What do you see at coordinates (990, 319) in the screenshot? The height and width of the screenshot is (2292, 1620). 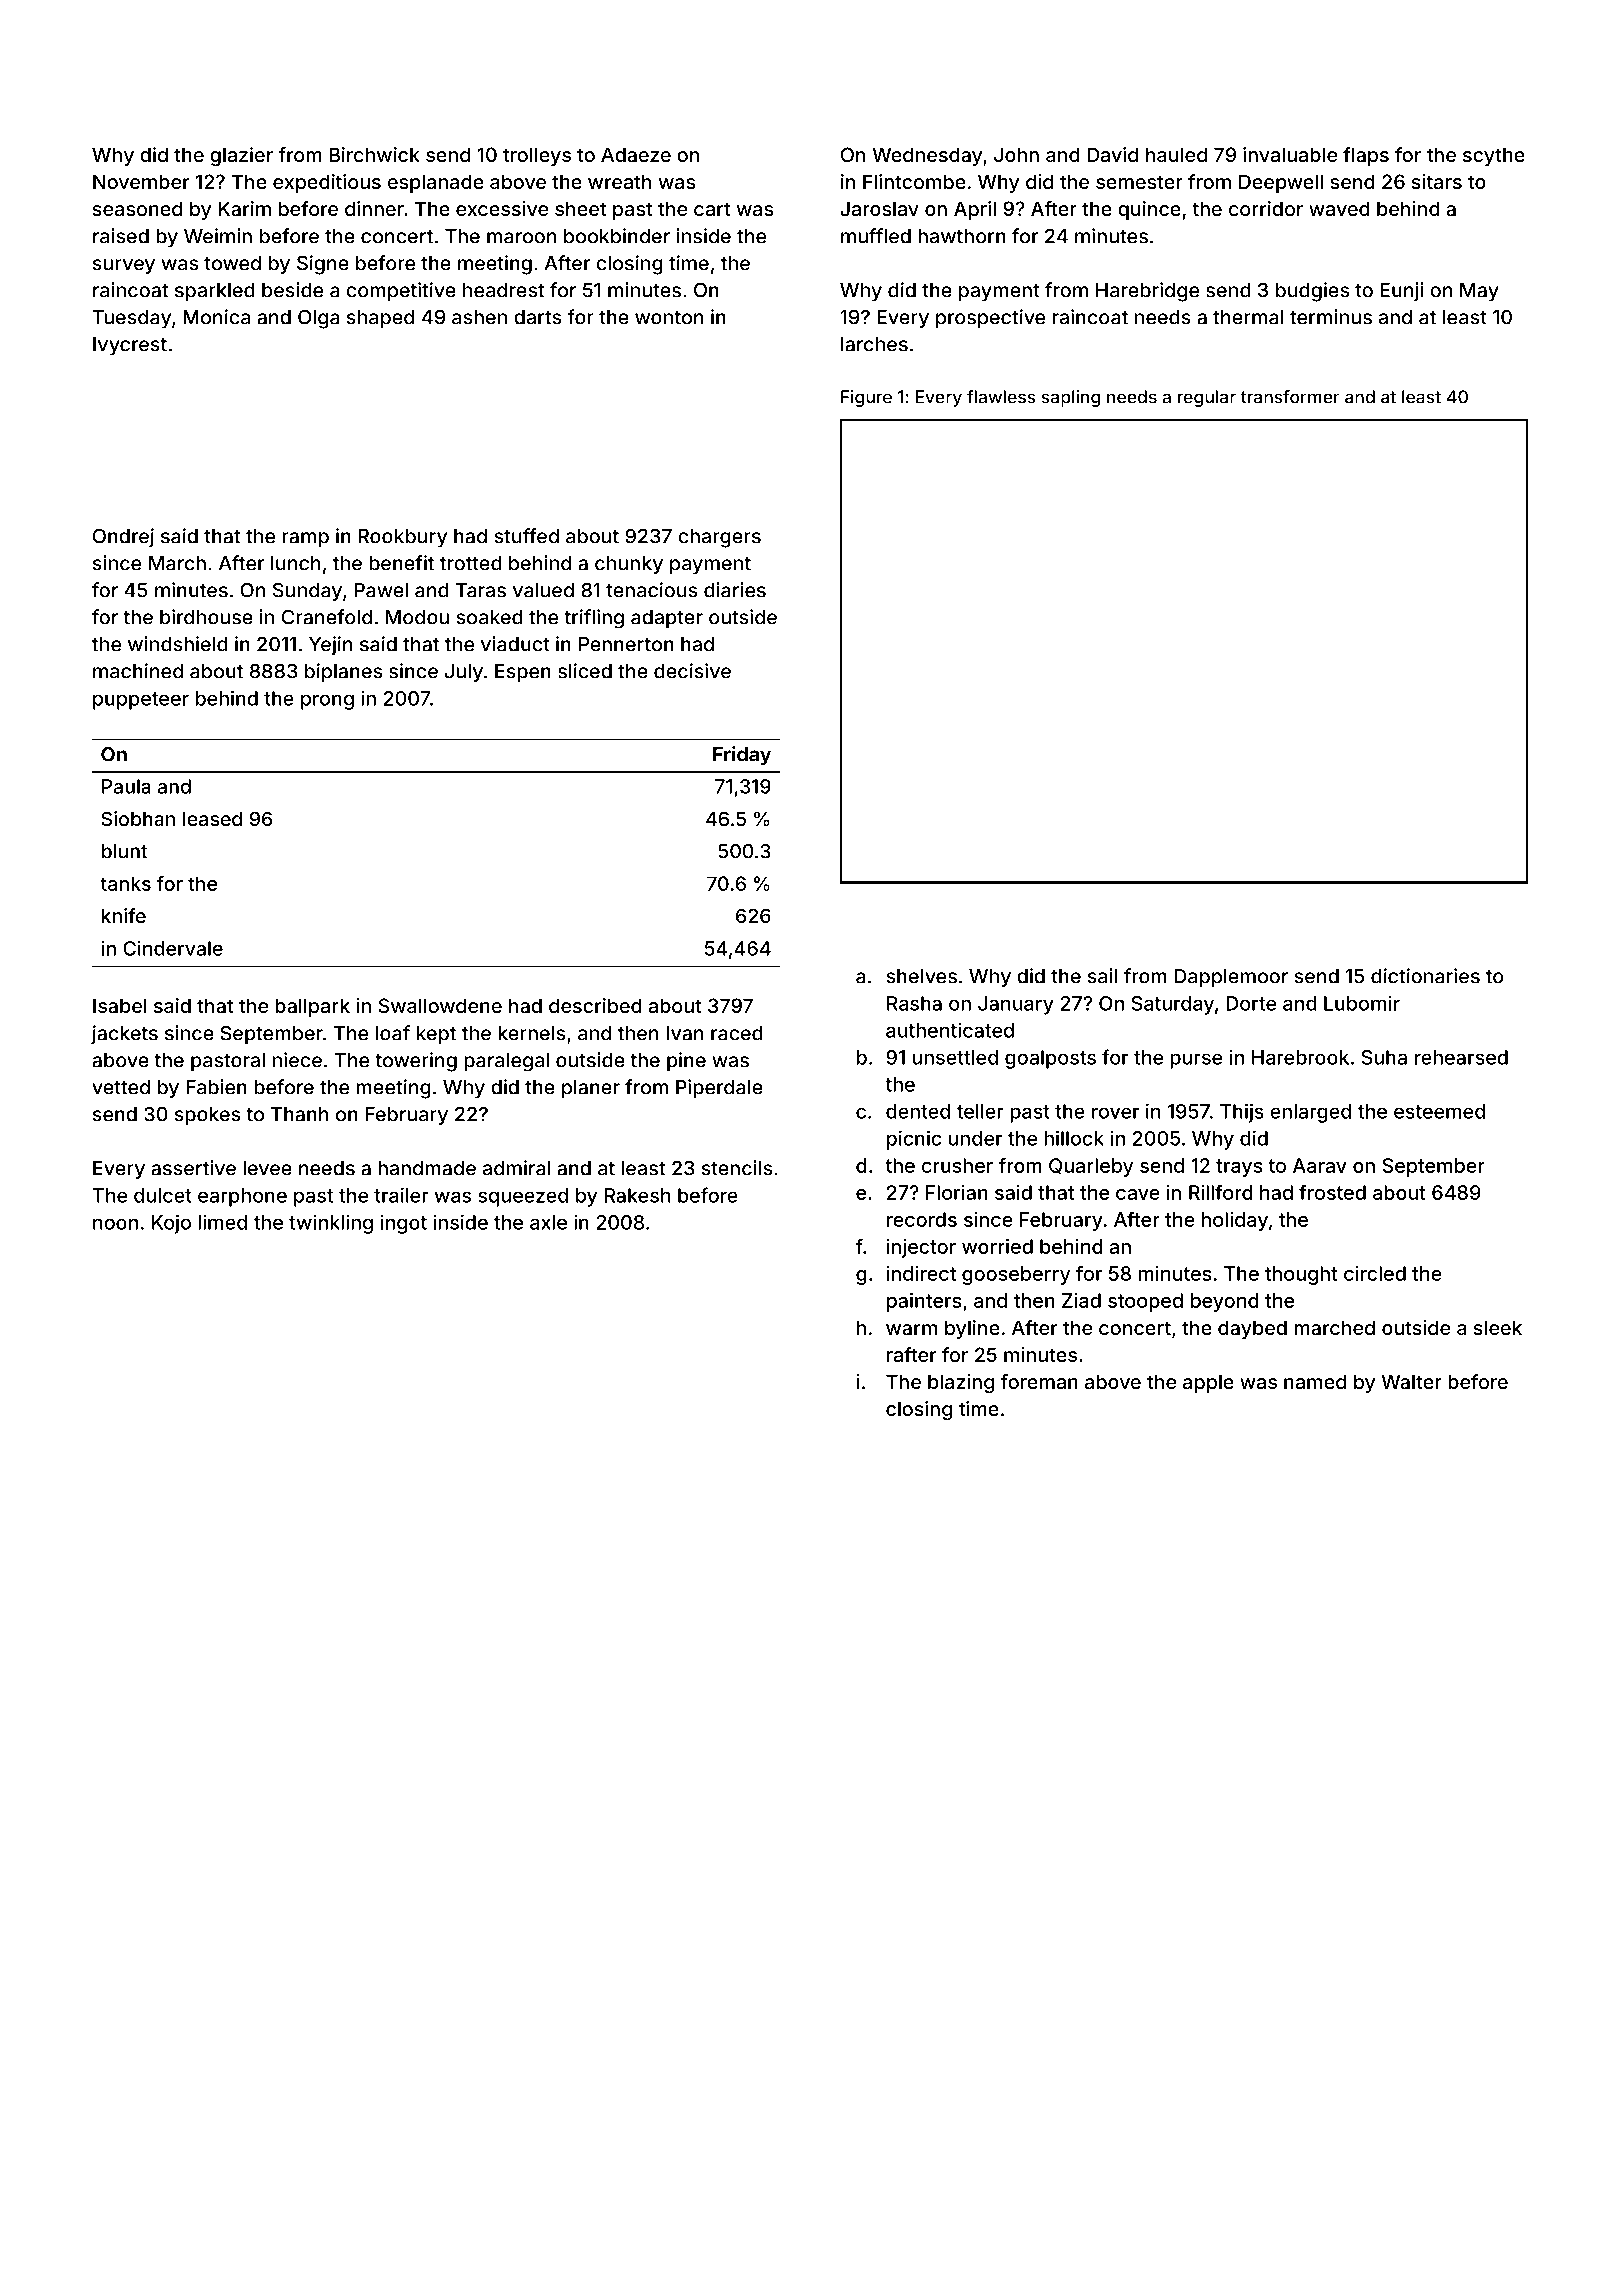 I see `prospective` at bounding box center [990, 319].
